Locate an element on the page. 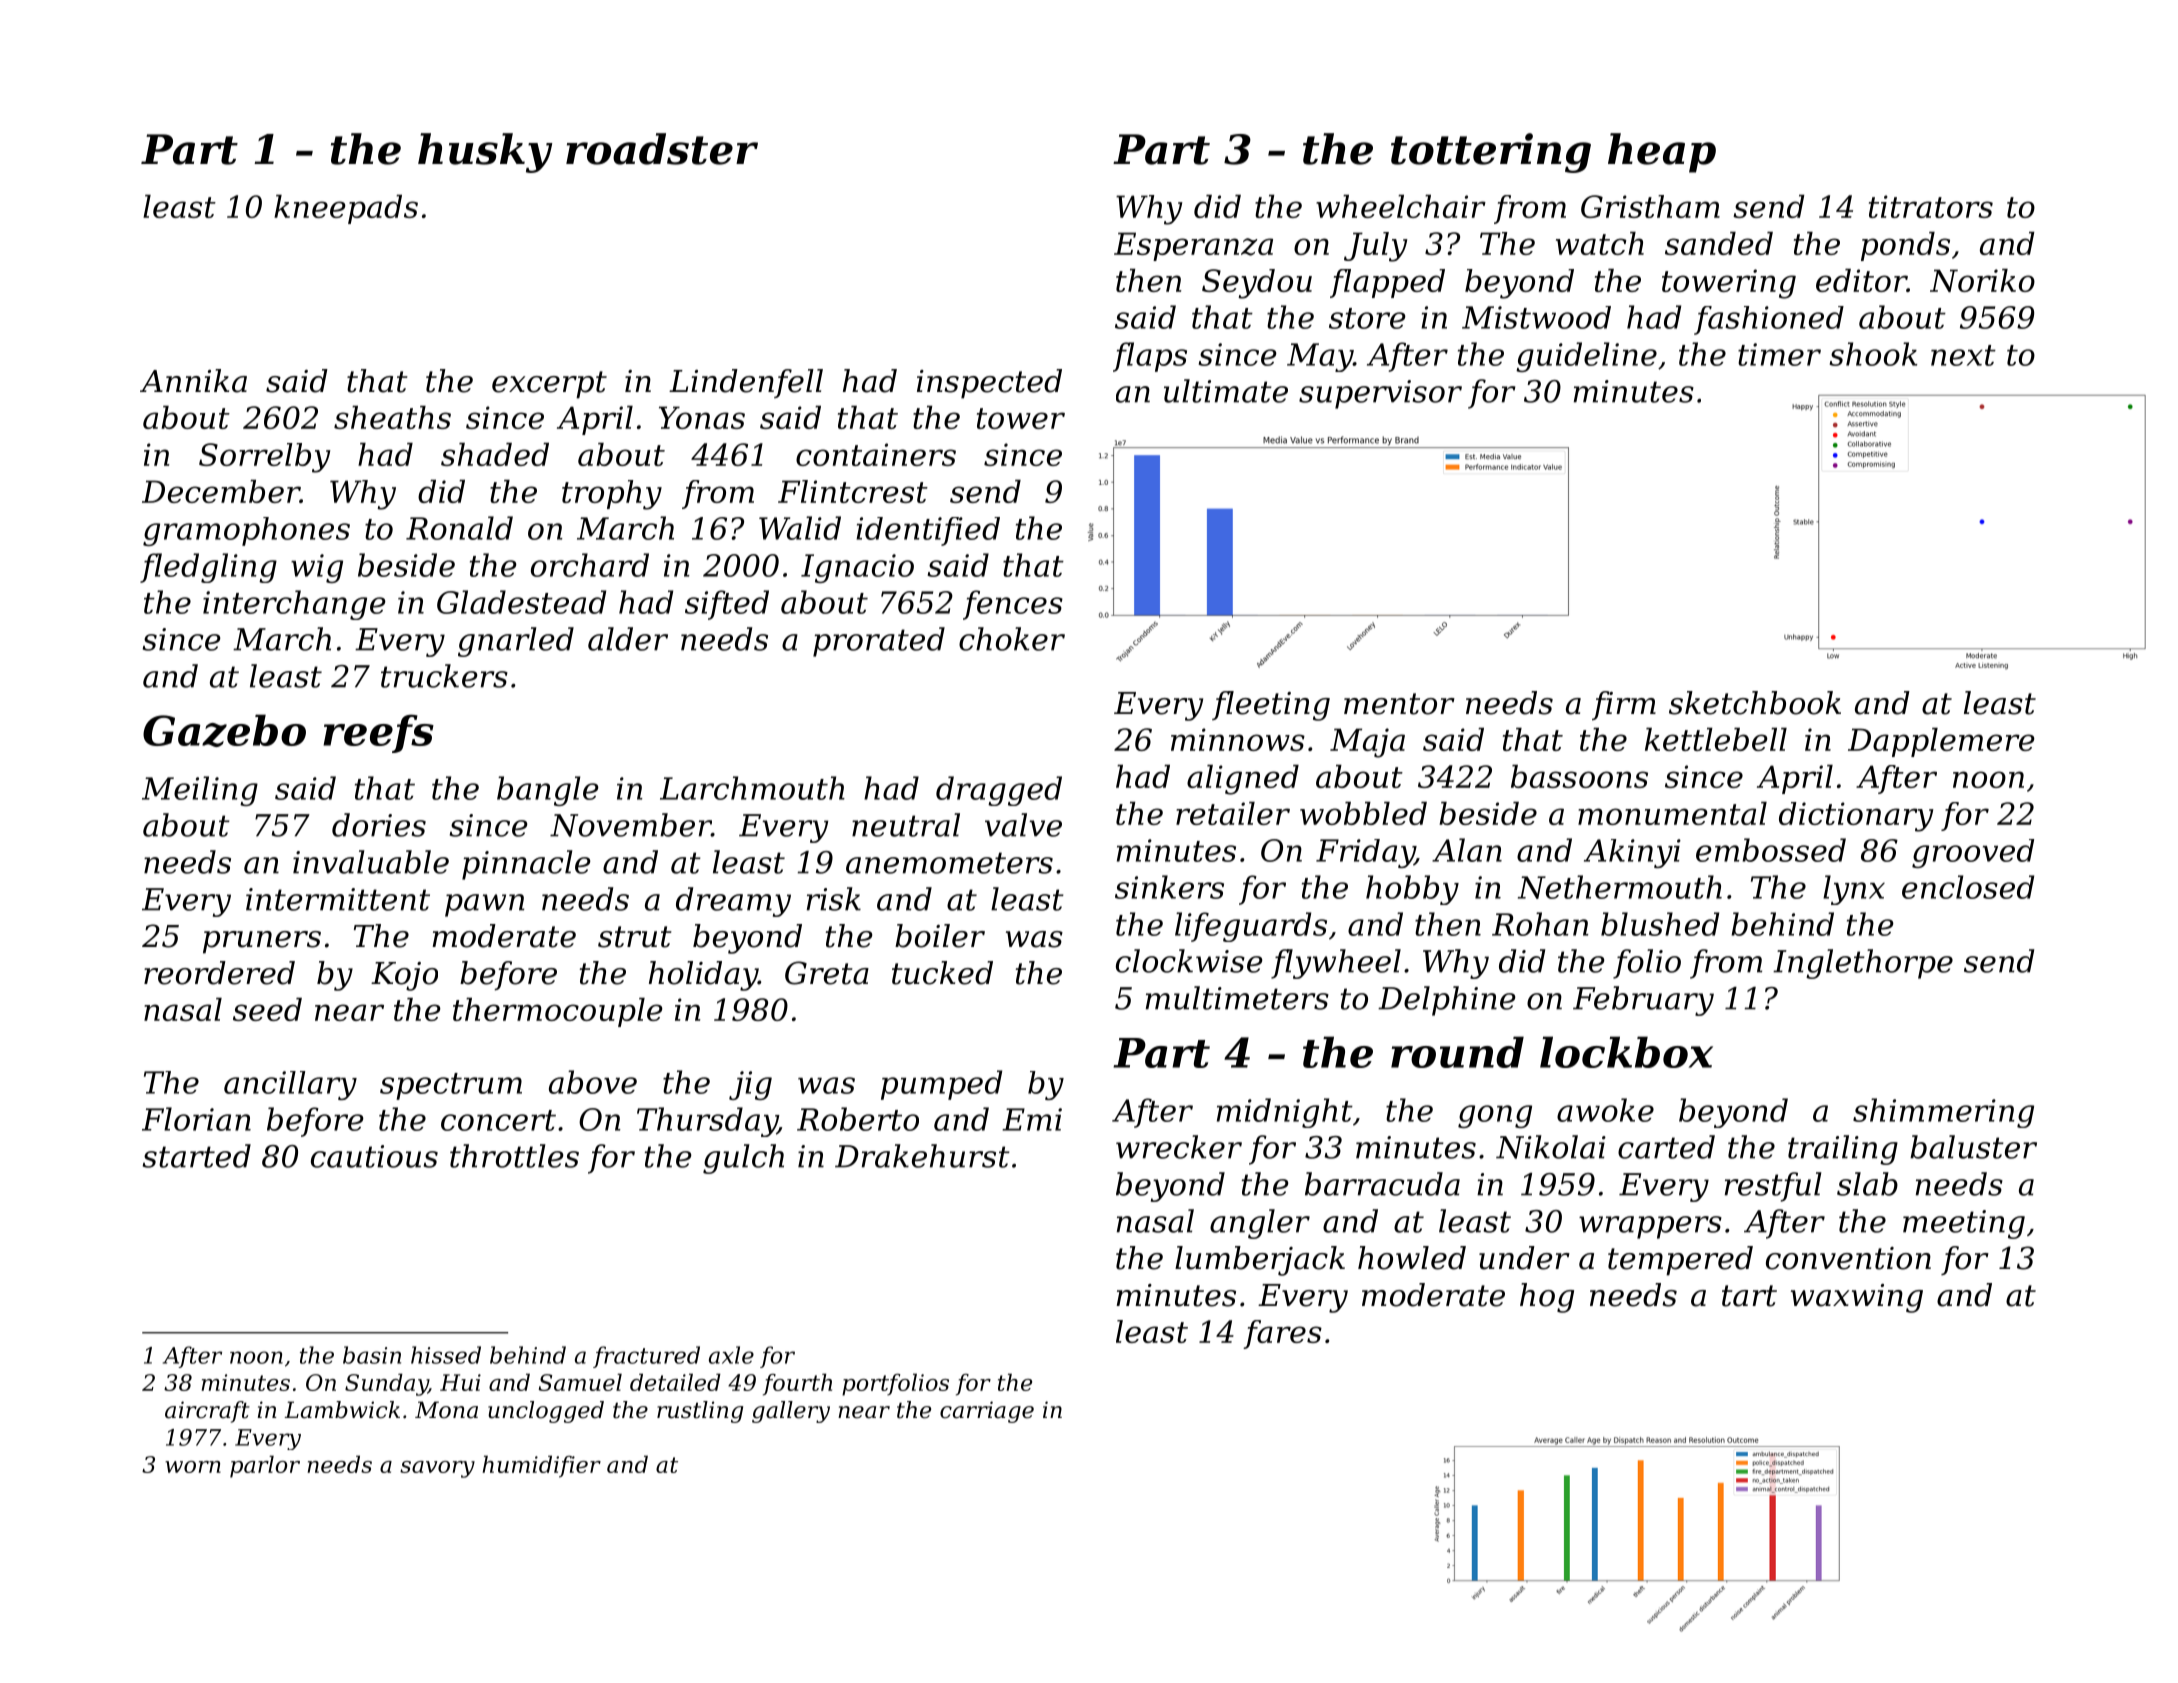 The width and height of the image is (2178, 1683). next is located at coordinates (1963, 355).
